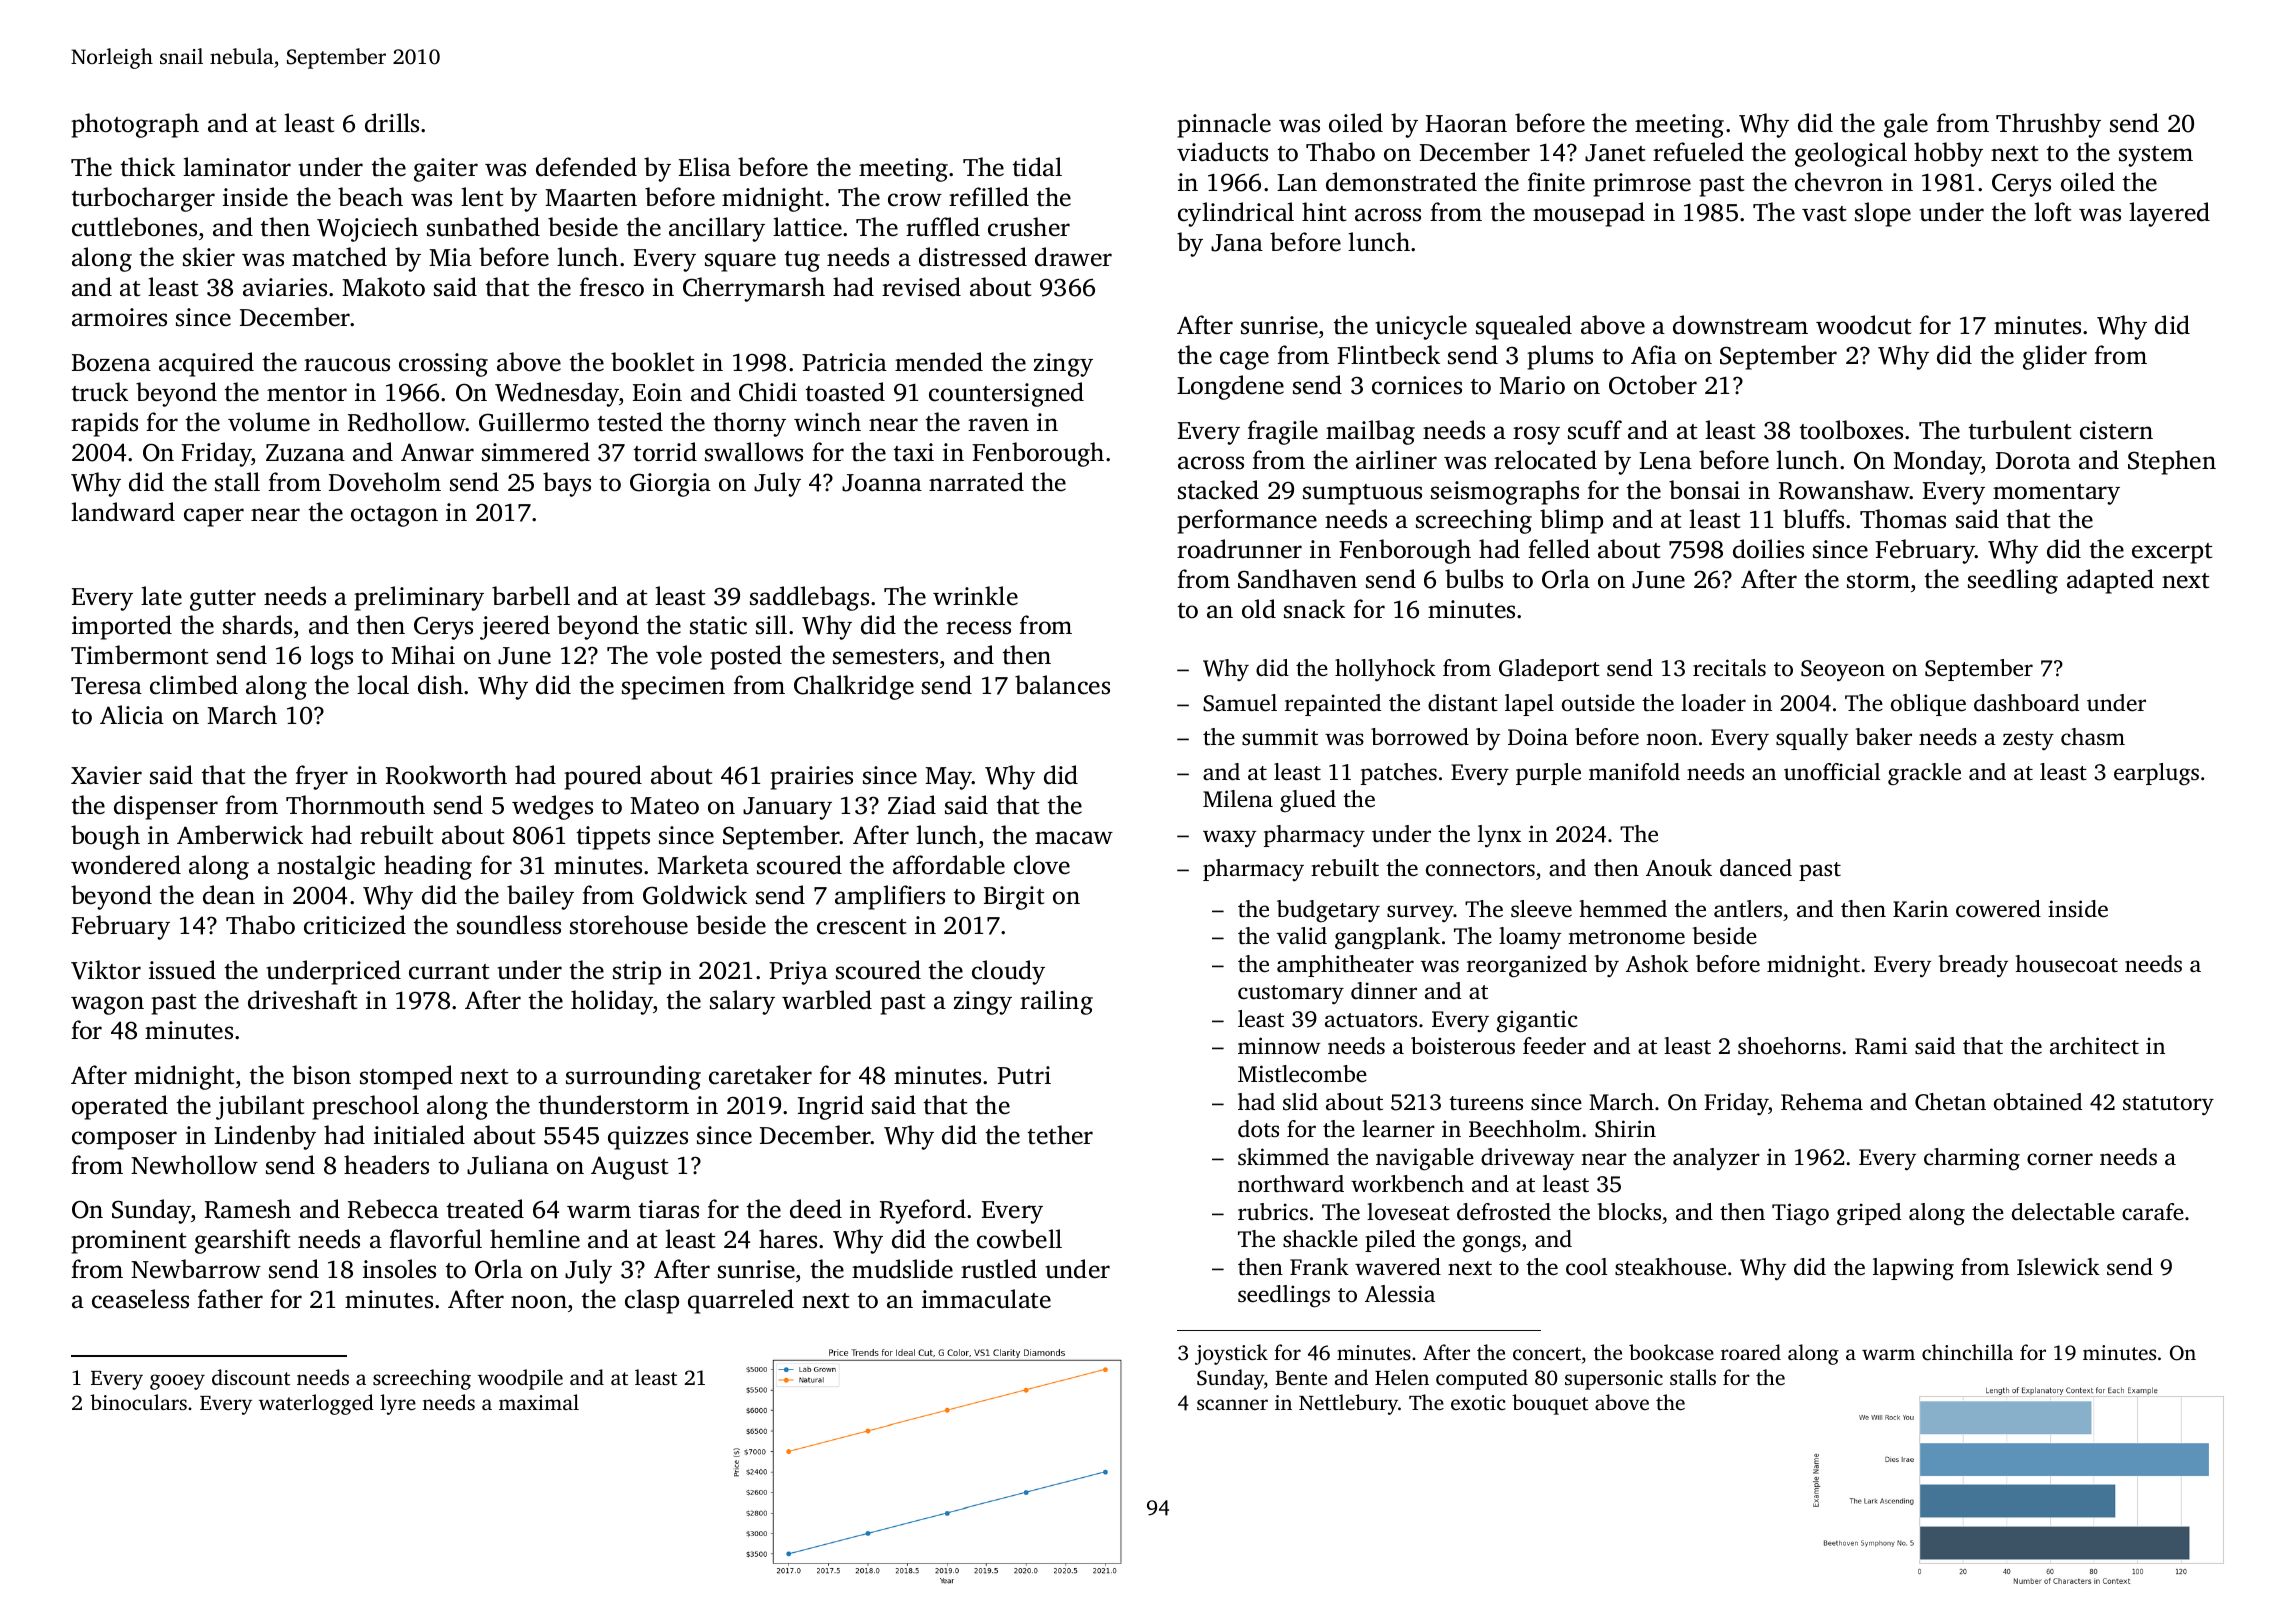 Image resolution: width=2292 pixels, height=1620 pixels. I want to click on Gladeport, so click(1549, 670).
